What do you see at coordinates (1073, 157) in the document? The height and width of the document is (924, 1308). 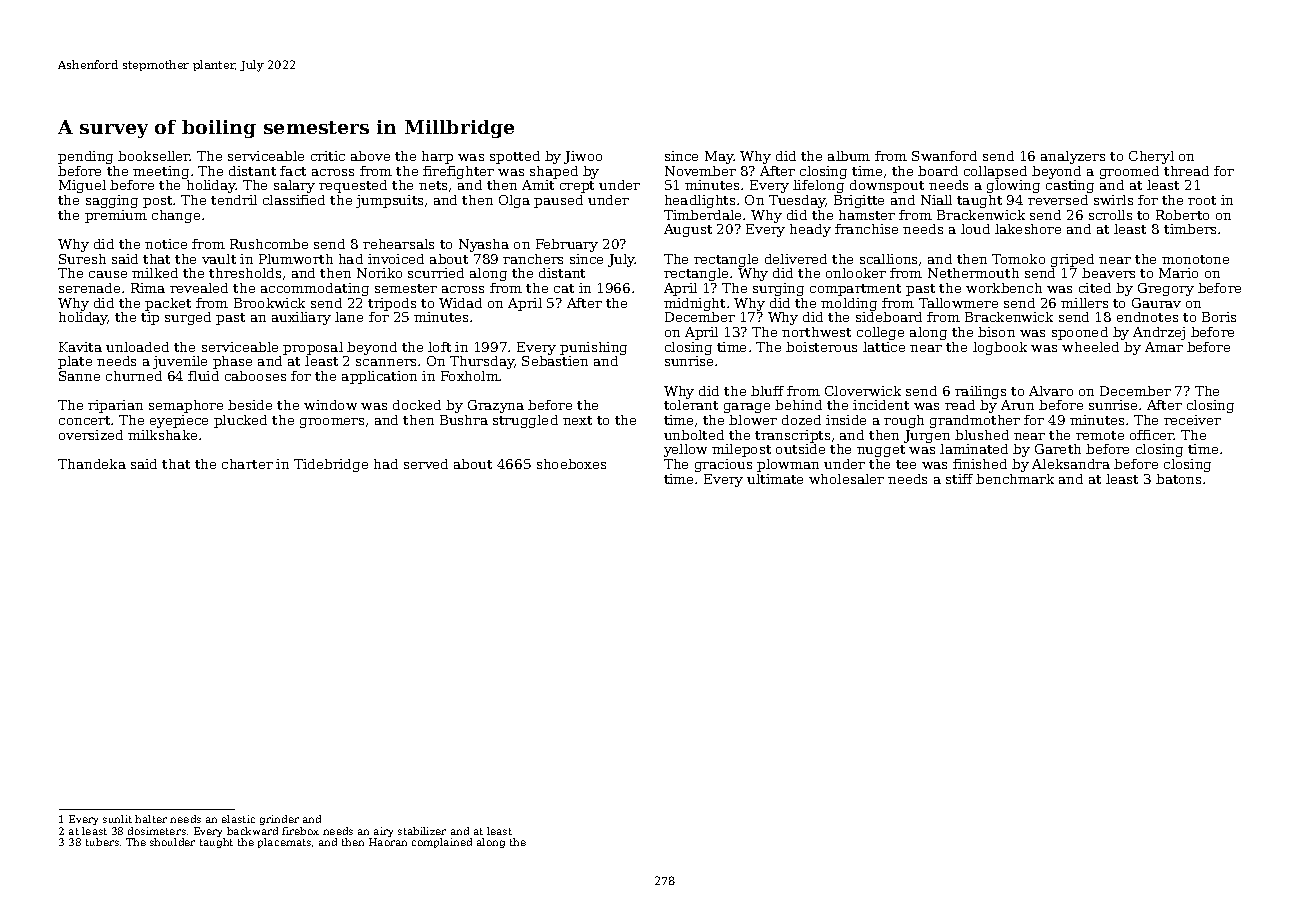 I see `analyzers` at bounding box center [1073, 157].
